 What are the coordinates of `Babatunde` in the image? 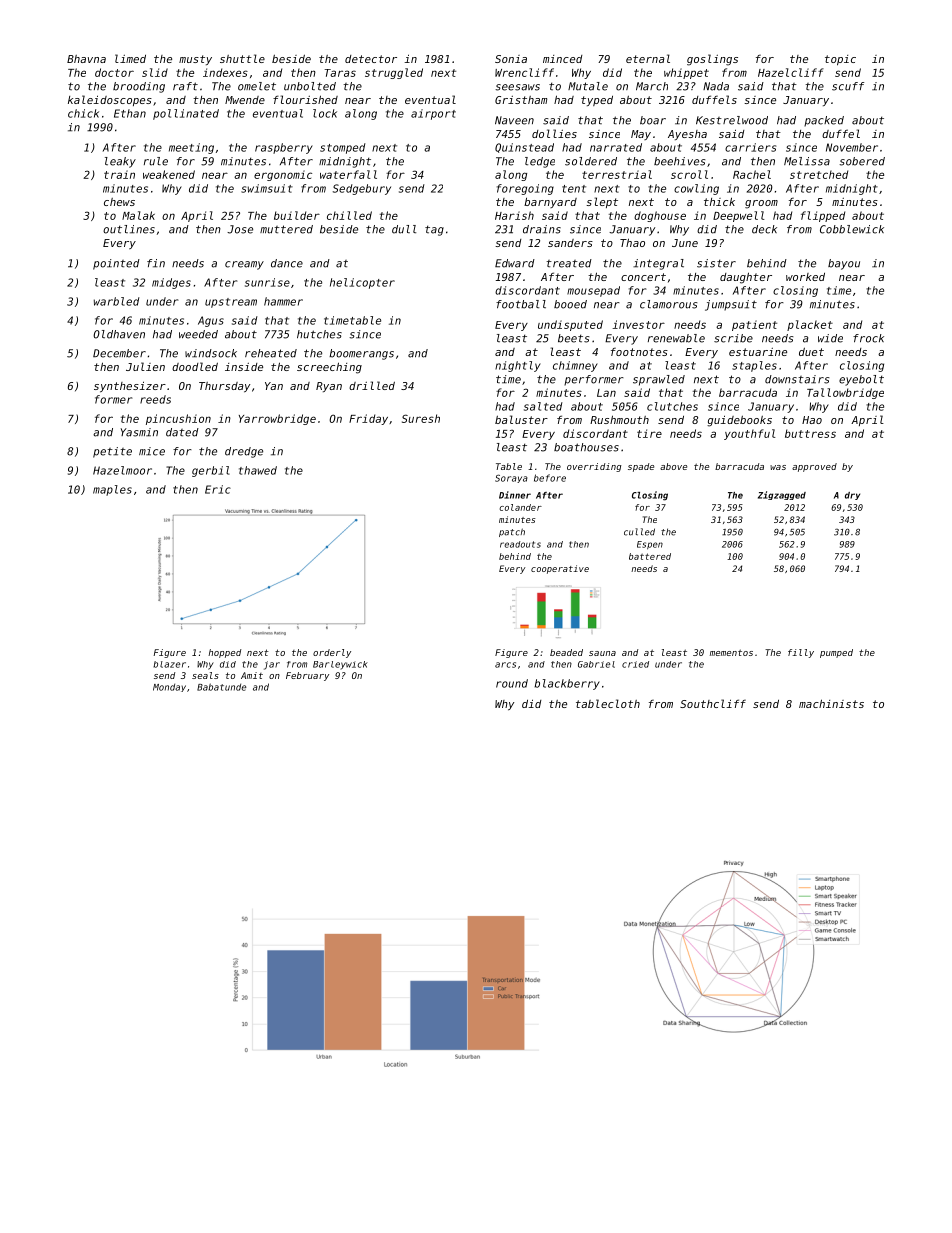 It's located at (221, 687).
